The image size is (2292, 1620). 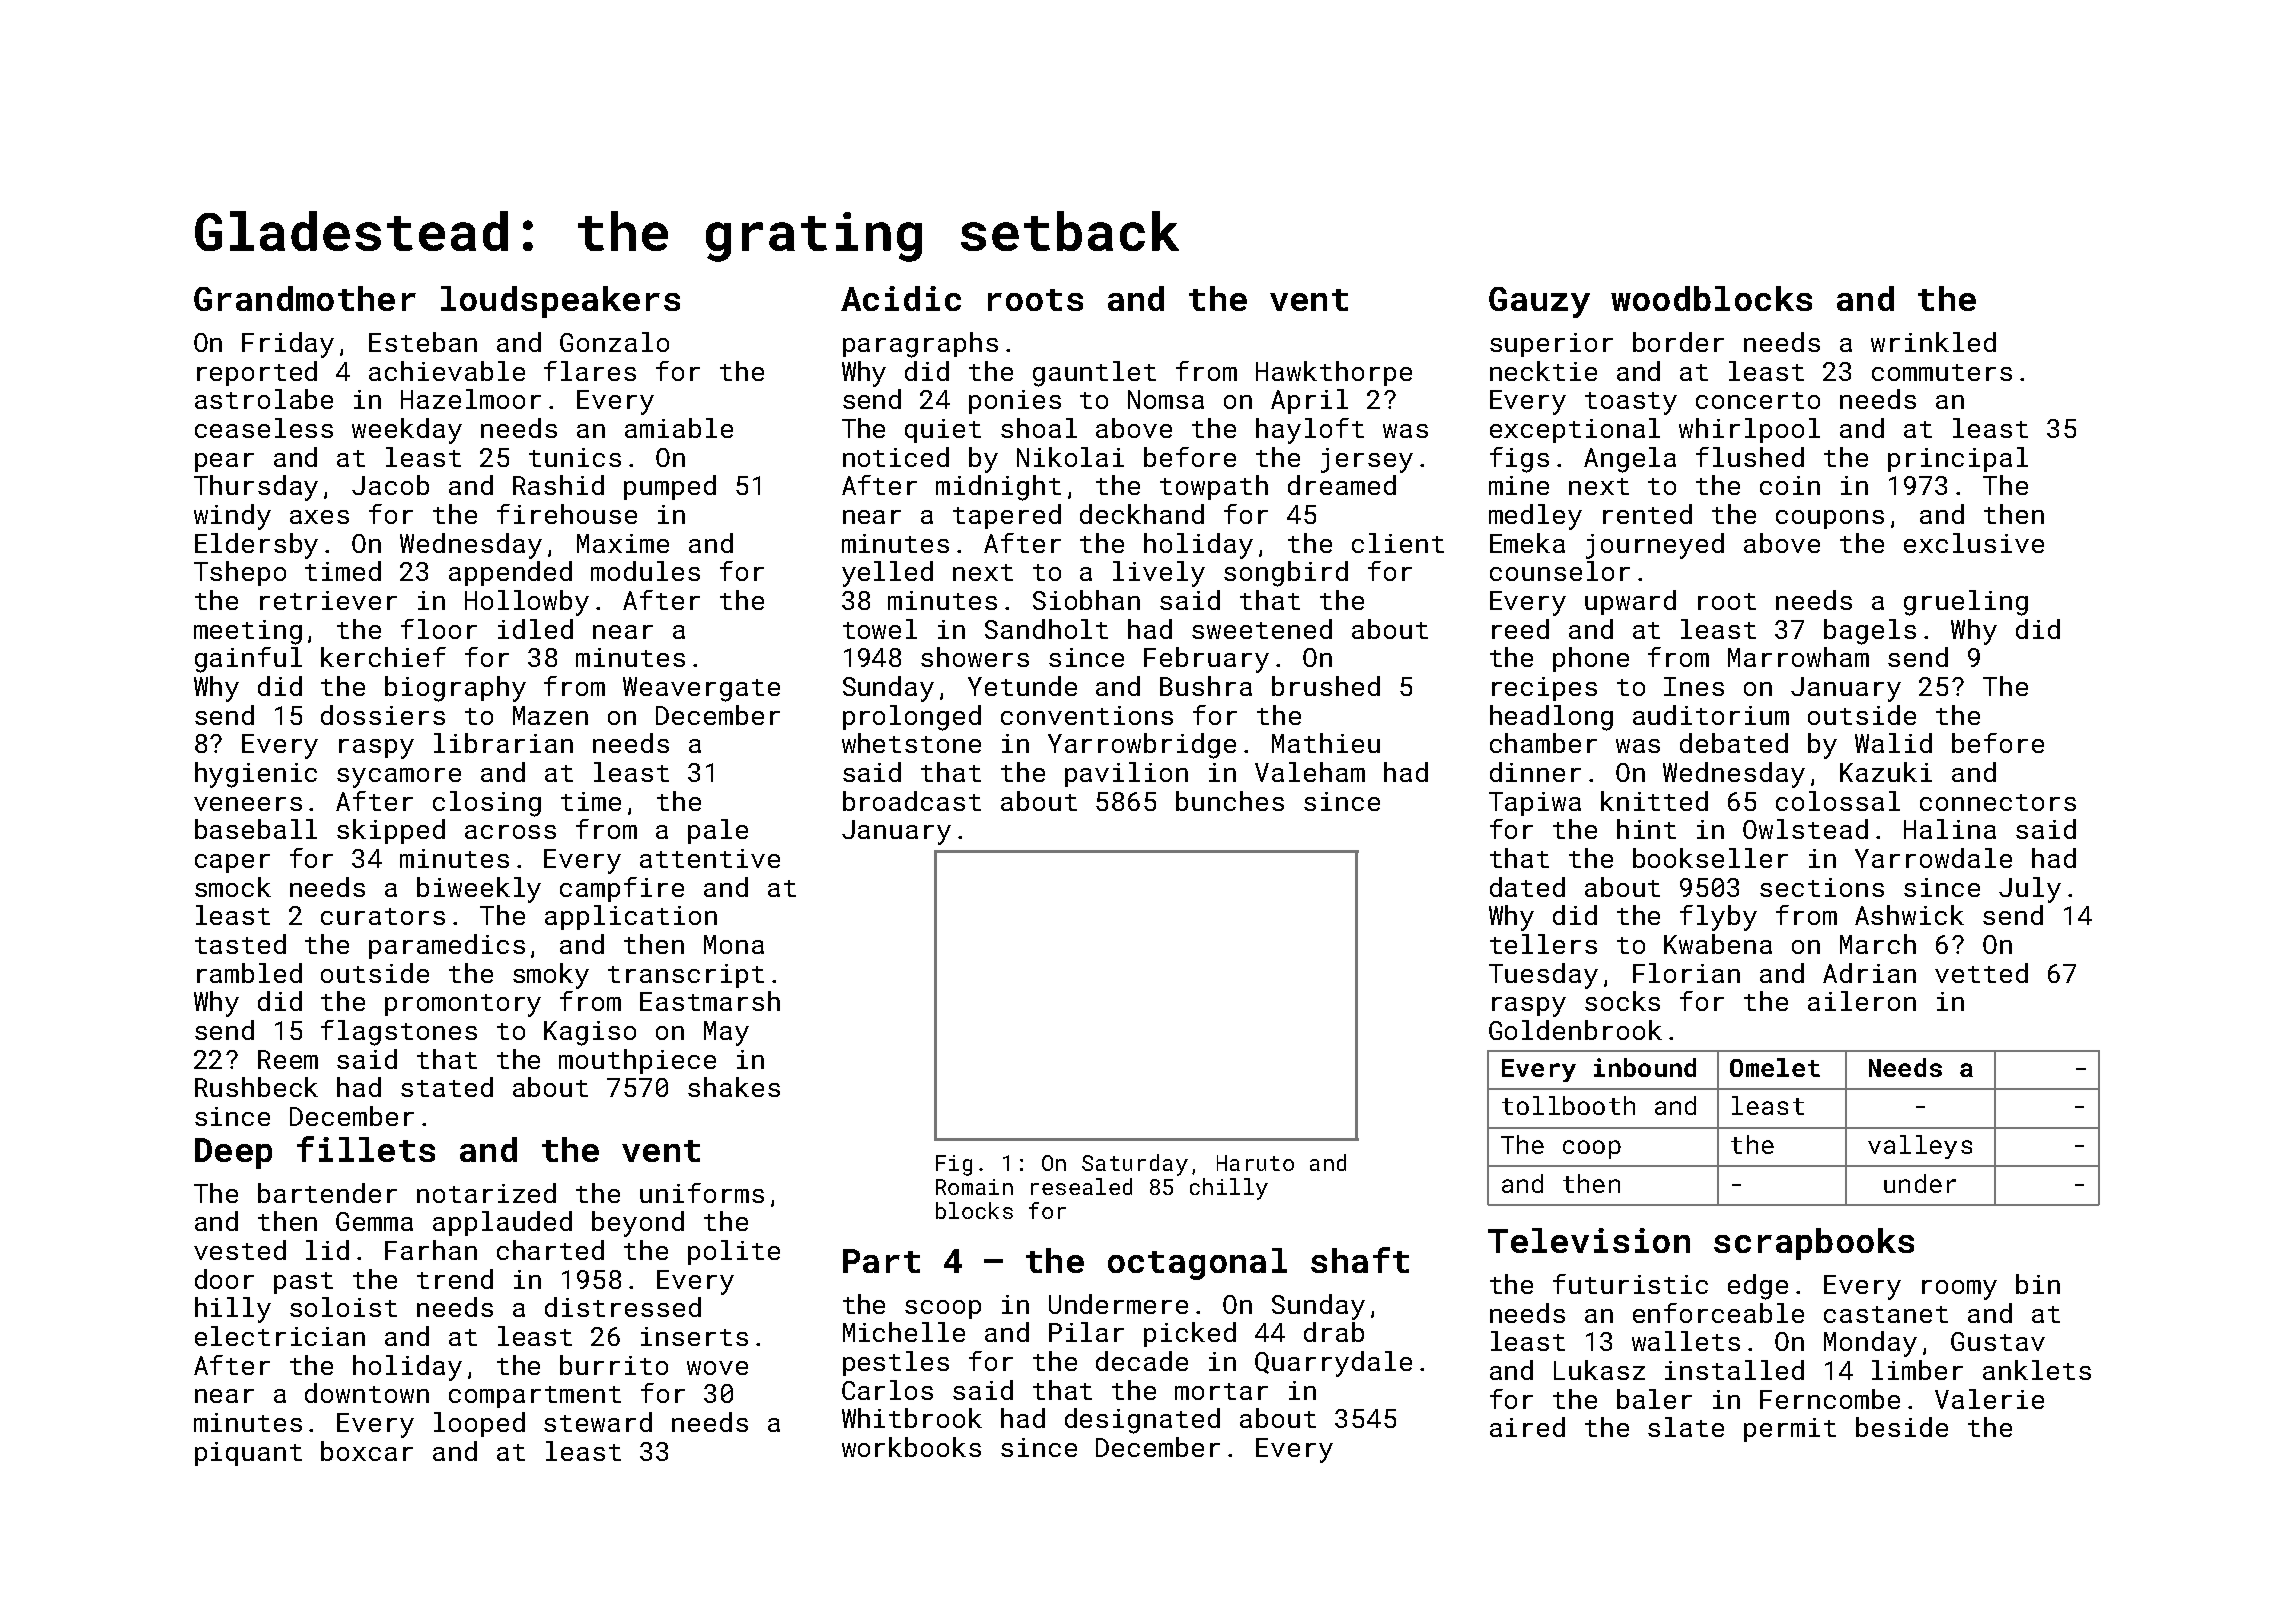 What do you see at coordinates (1342, 485) in the screenshot?
I see `dreamed` at bounding box center [1342, 485].
